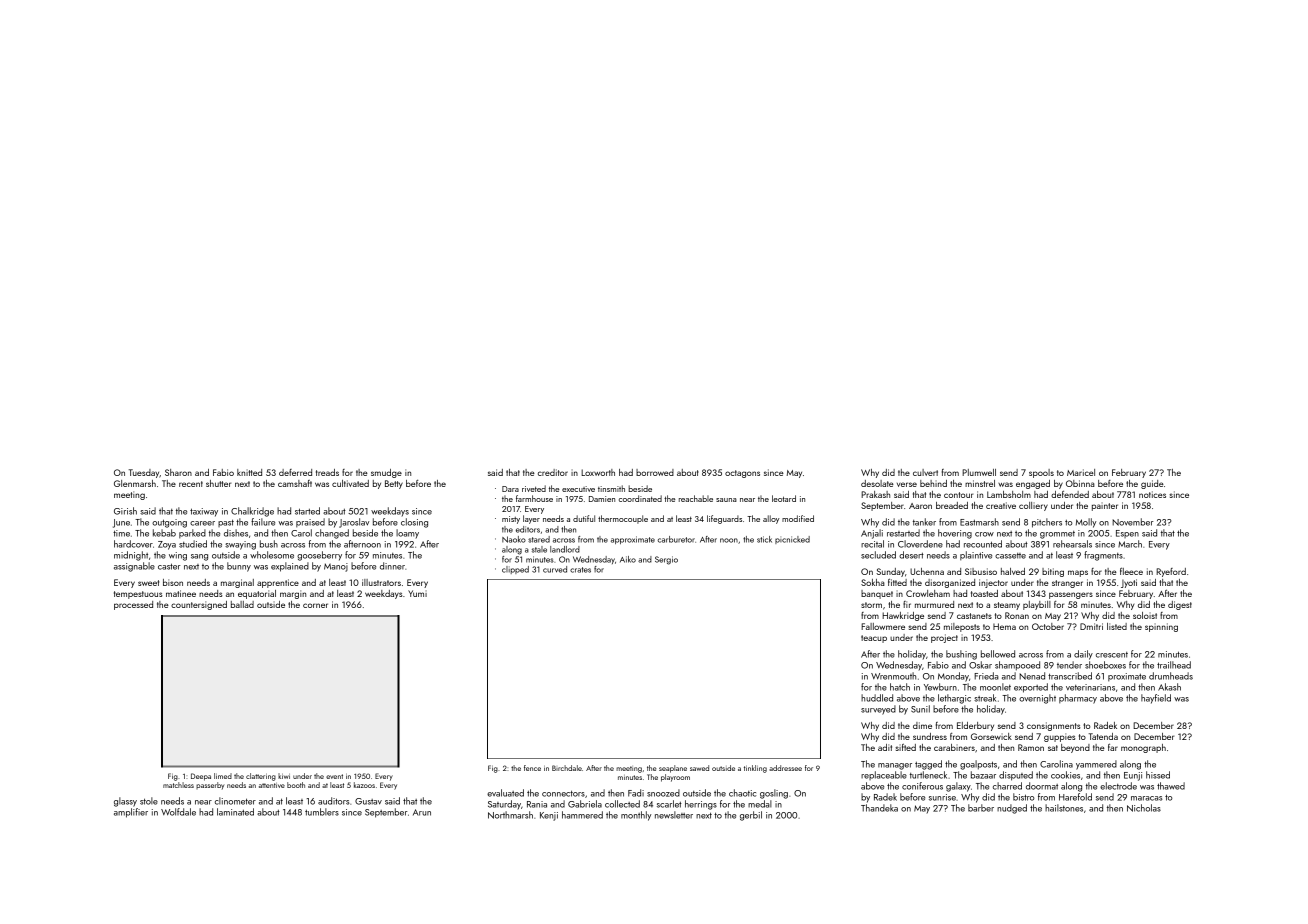  I want to click on bison, so click(173, 582).
